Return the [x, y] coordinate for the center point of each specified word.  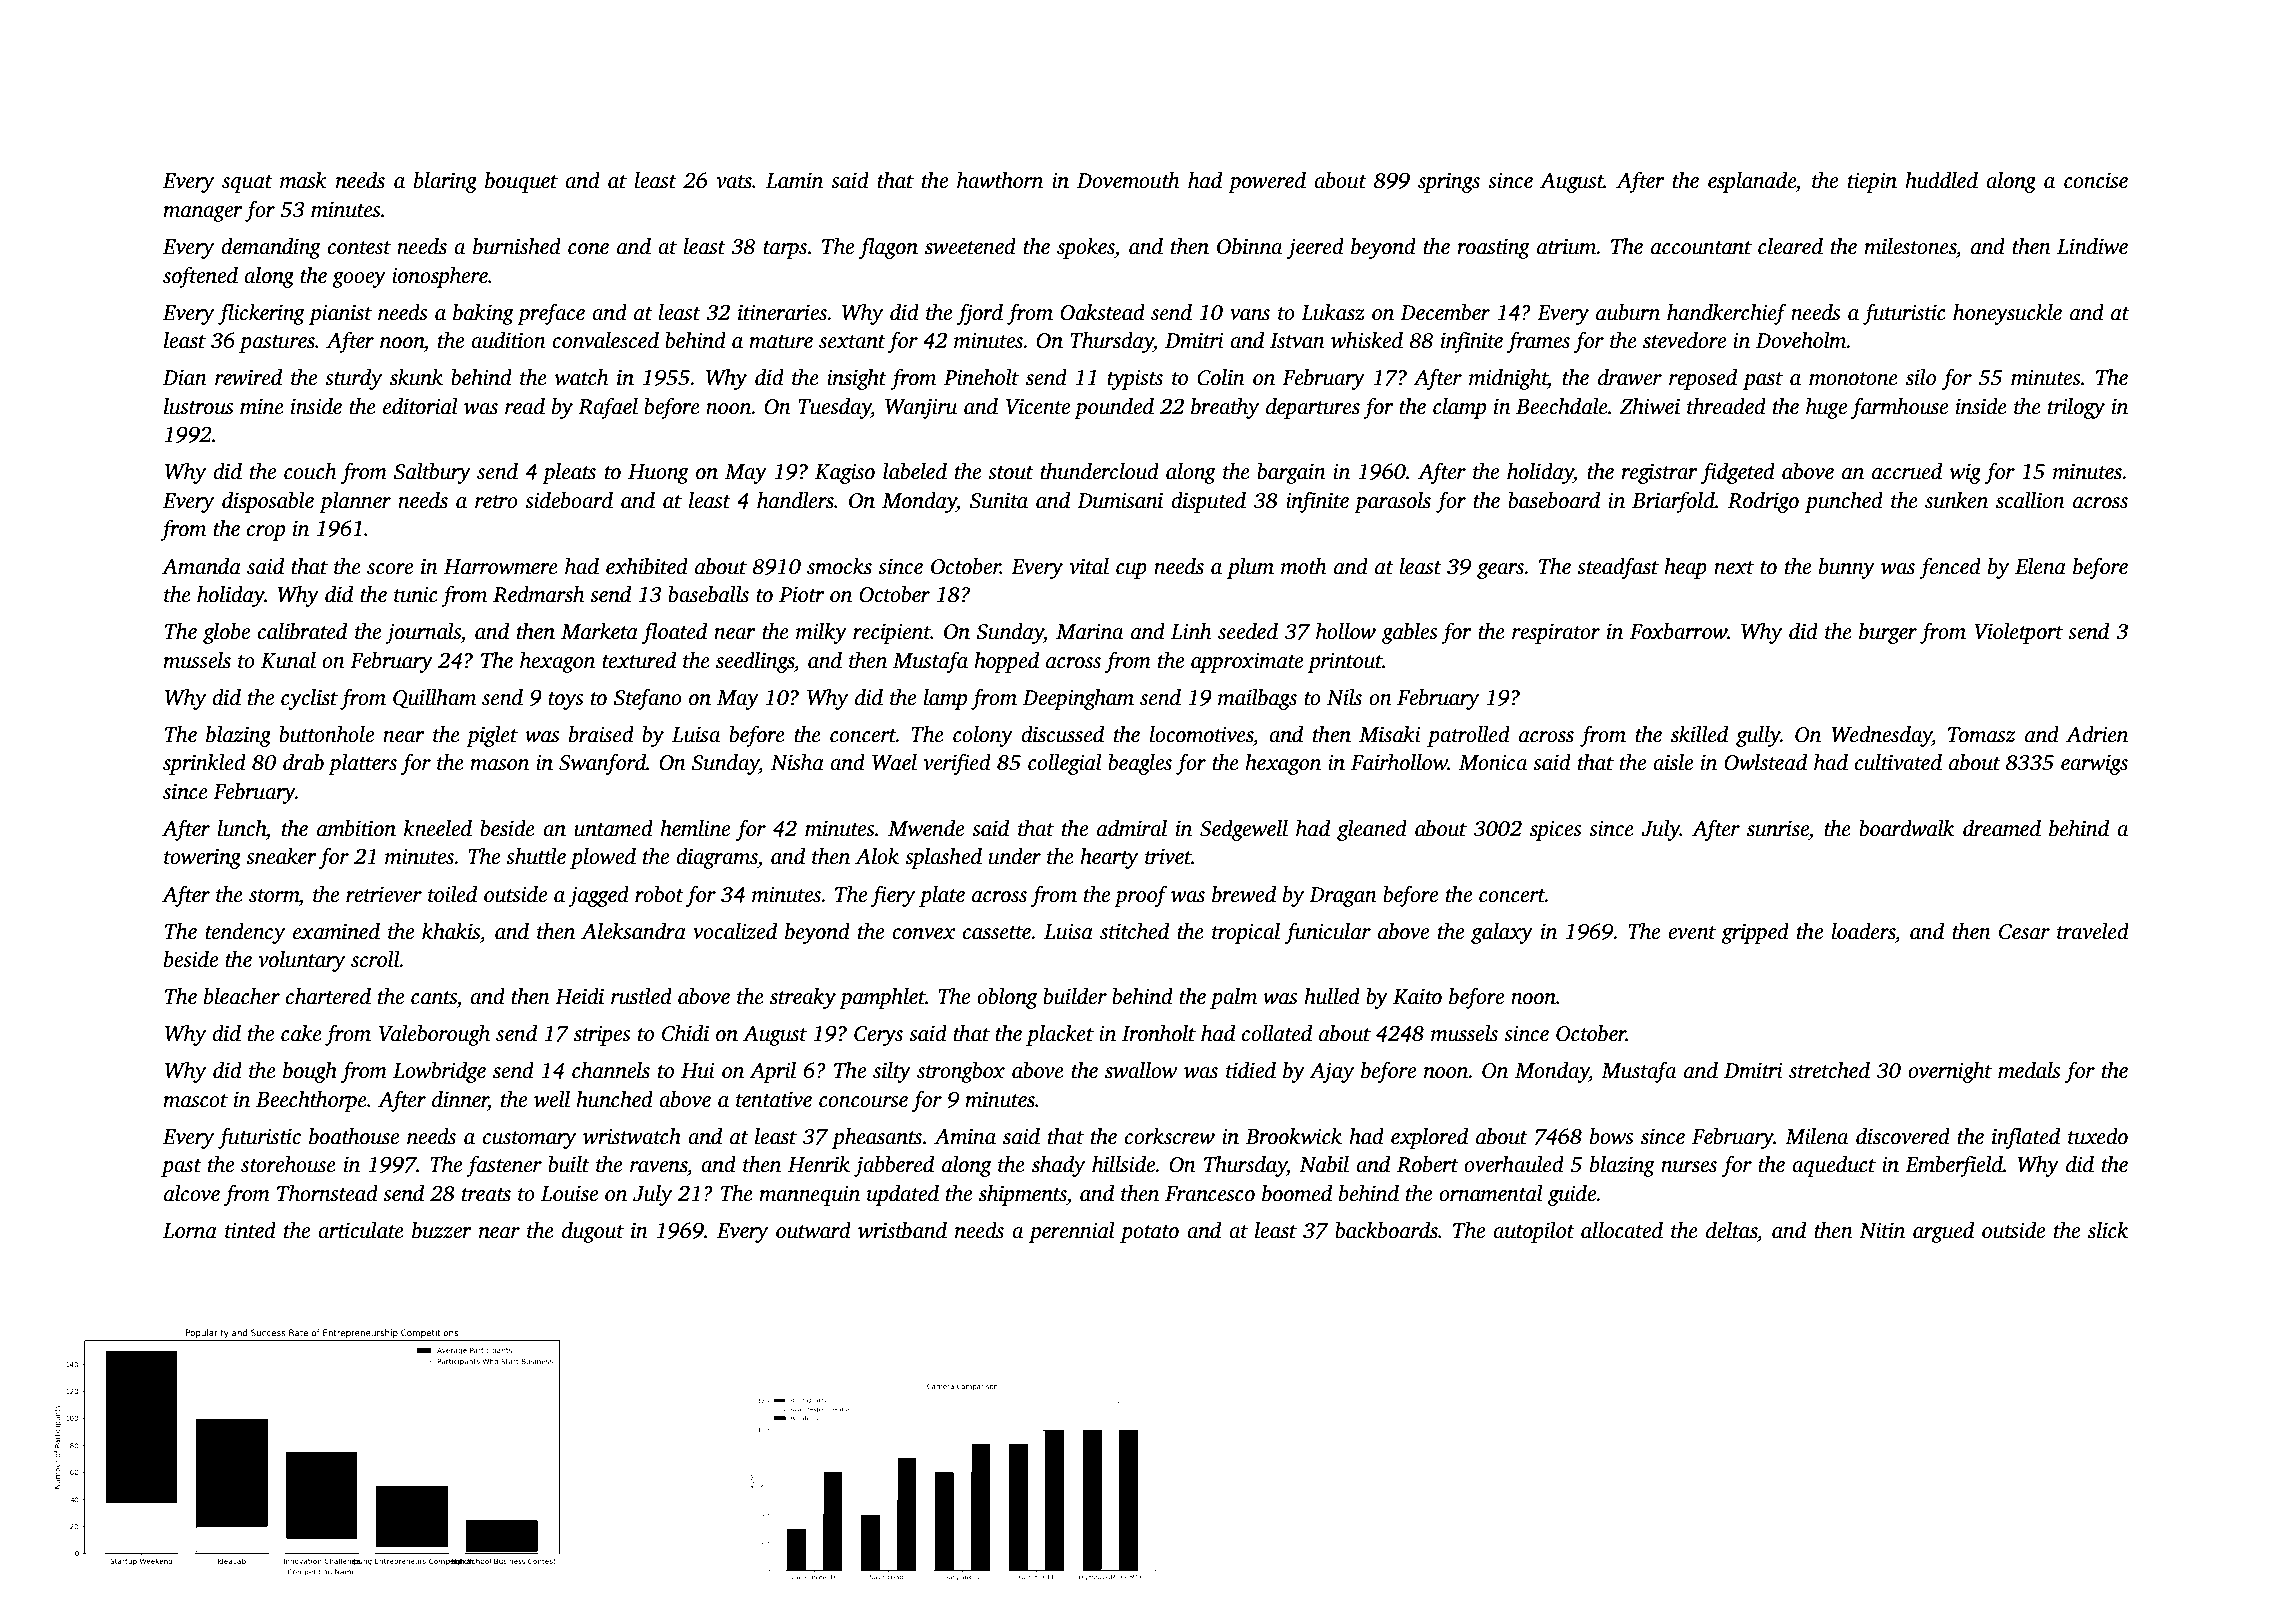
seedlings [755, 662]
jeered [1315, 248]
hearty [1109, 858]
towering [202, 858]
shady [1058, 1166]
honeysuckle [2007, 314]
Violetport [2018, 633]
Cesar [2024, 932]
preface [551, 314]
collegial [1065, 764]
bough [310, 1072]
